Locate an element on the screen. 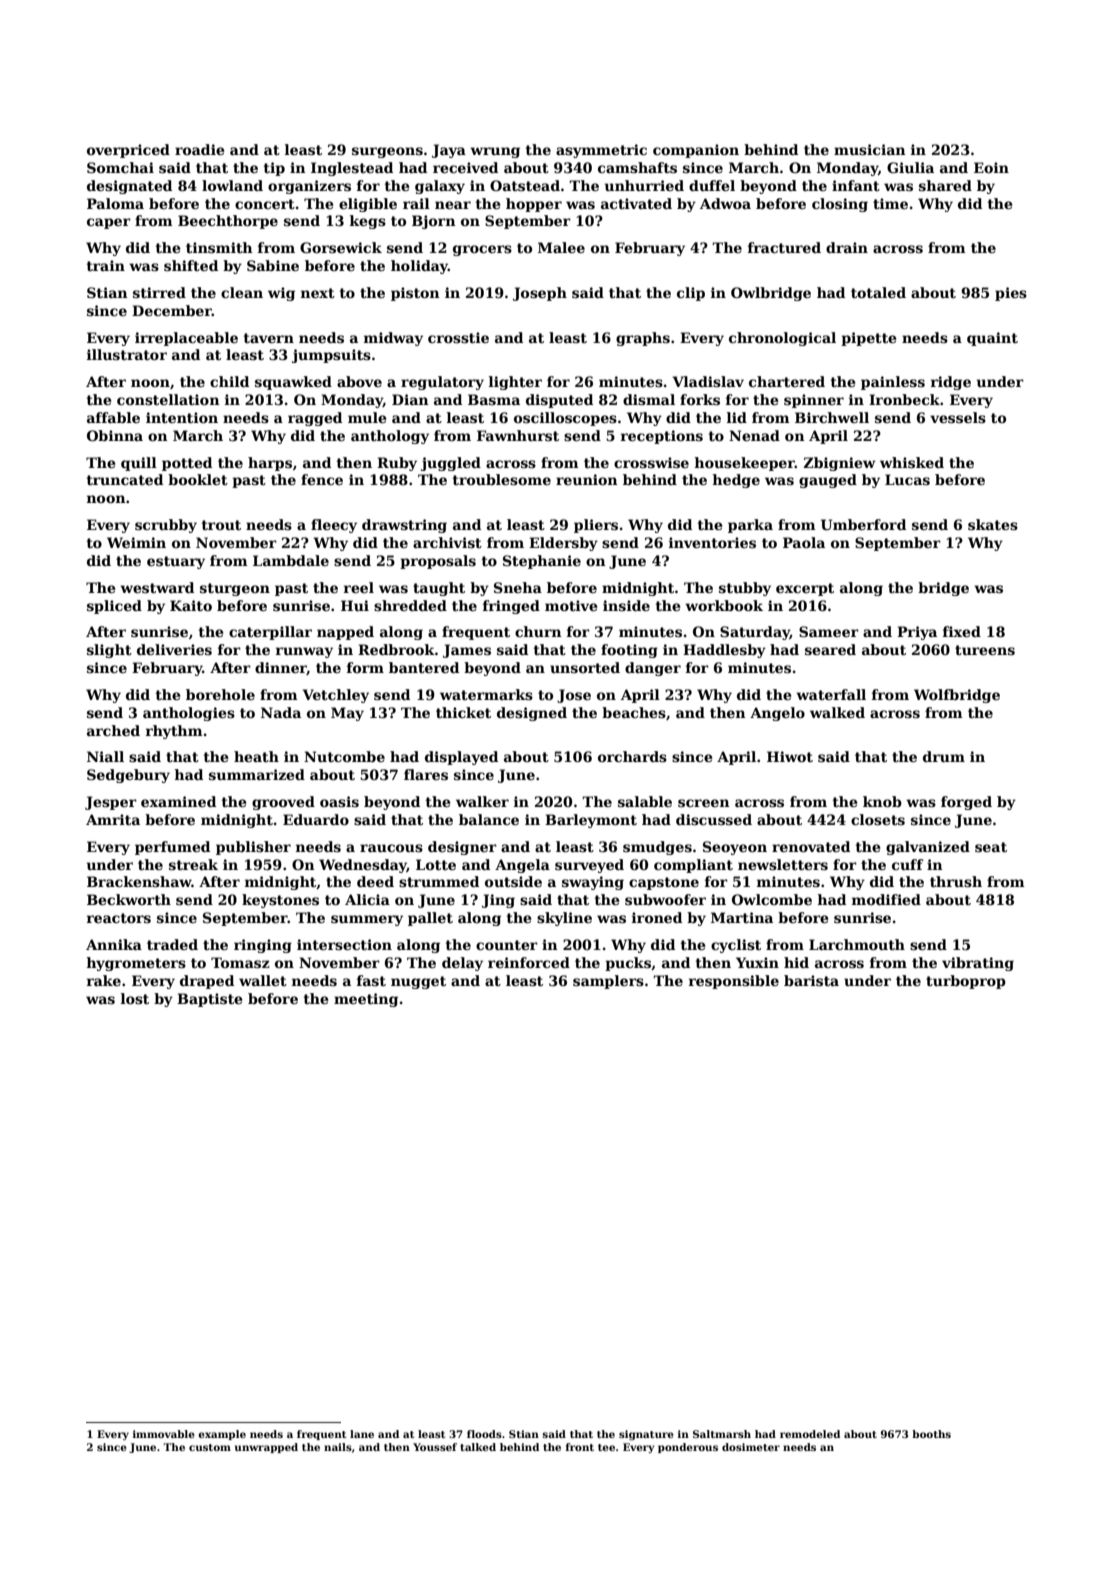 This screenshot has width=1116, height=1579. booths is located at coordinates (931, 1434).
